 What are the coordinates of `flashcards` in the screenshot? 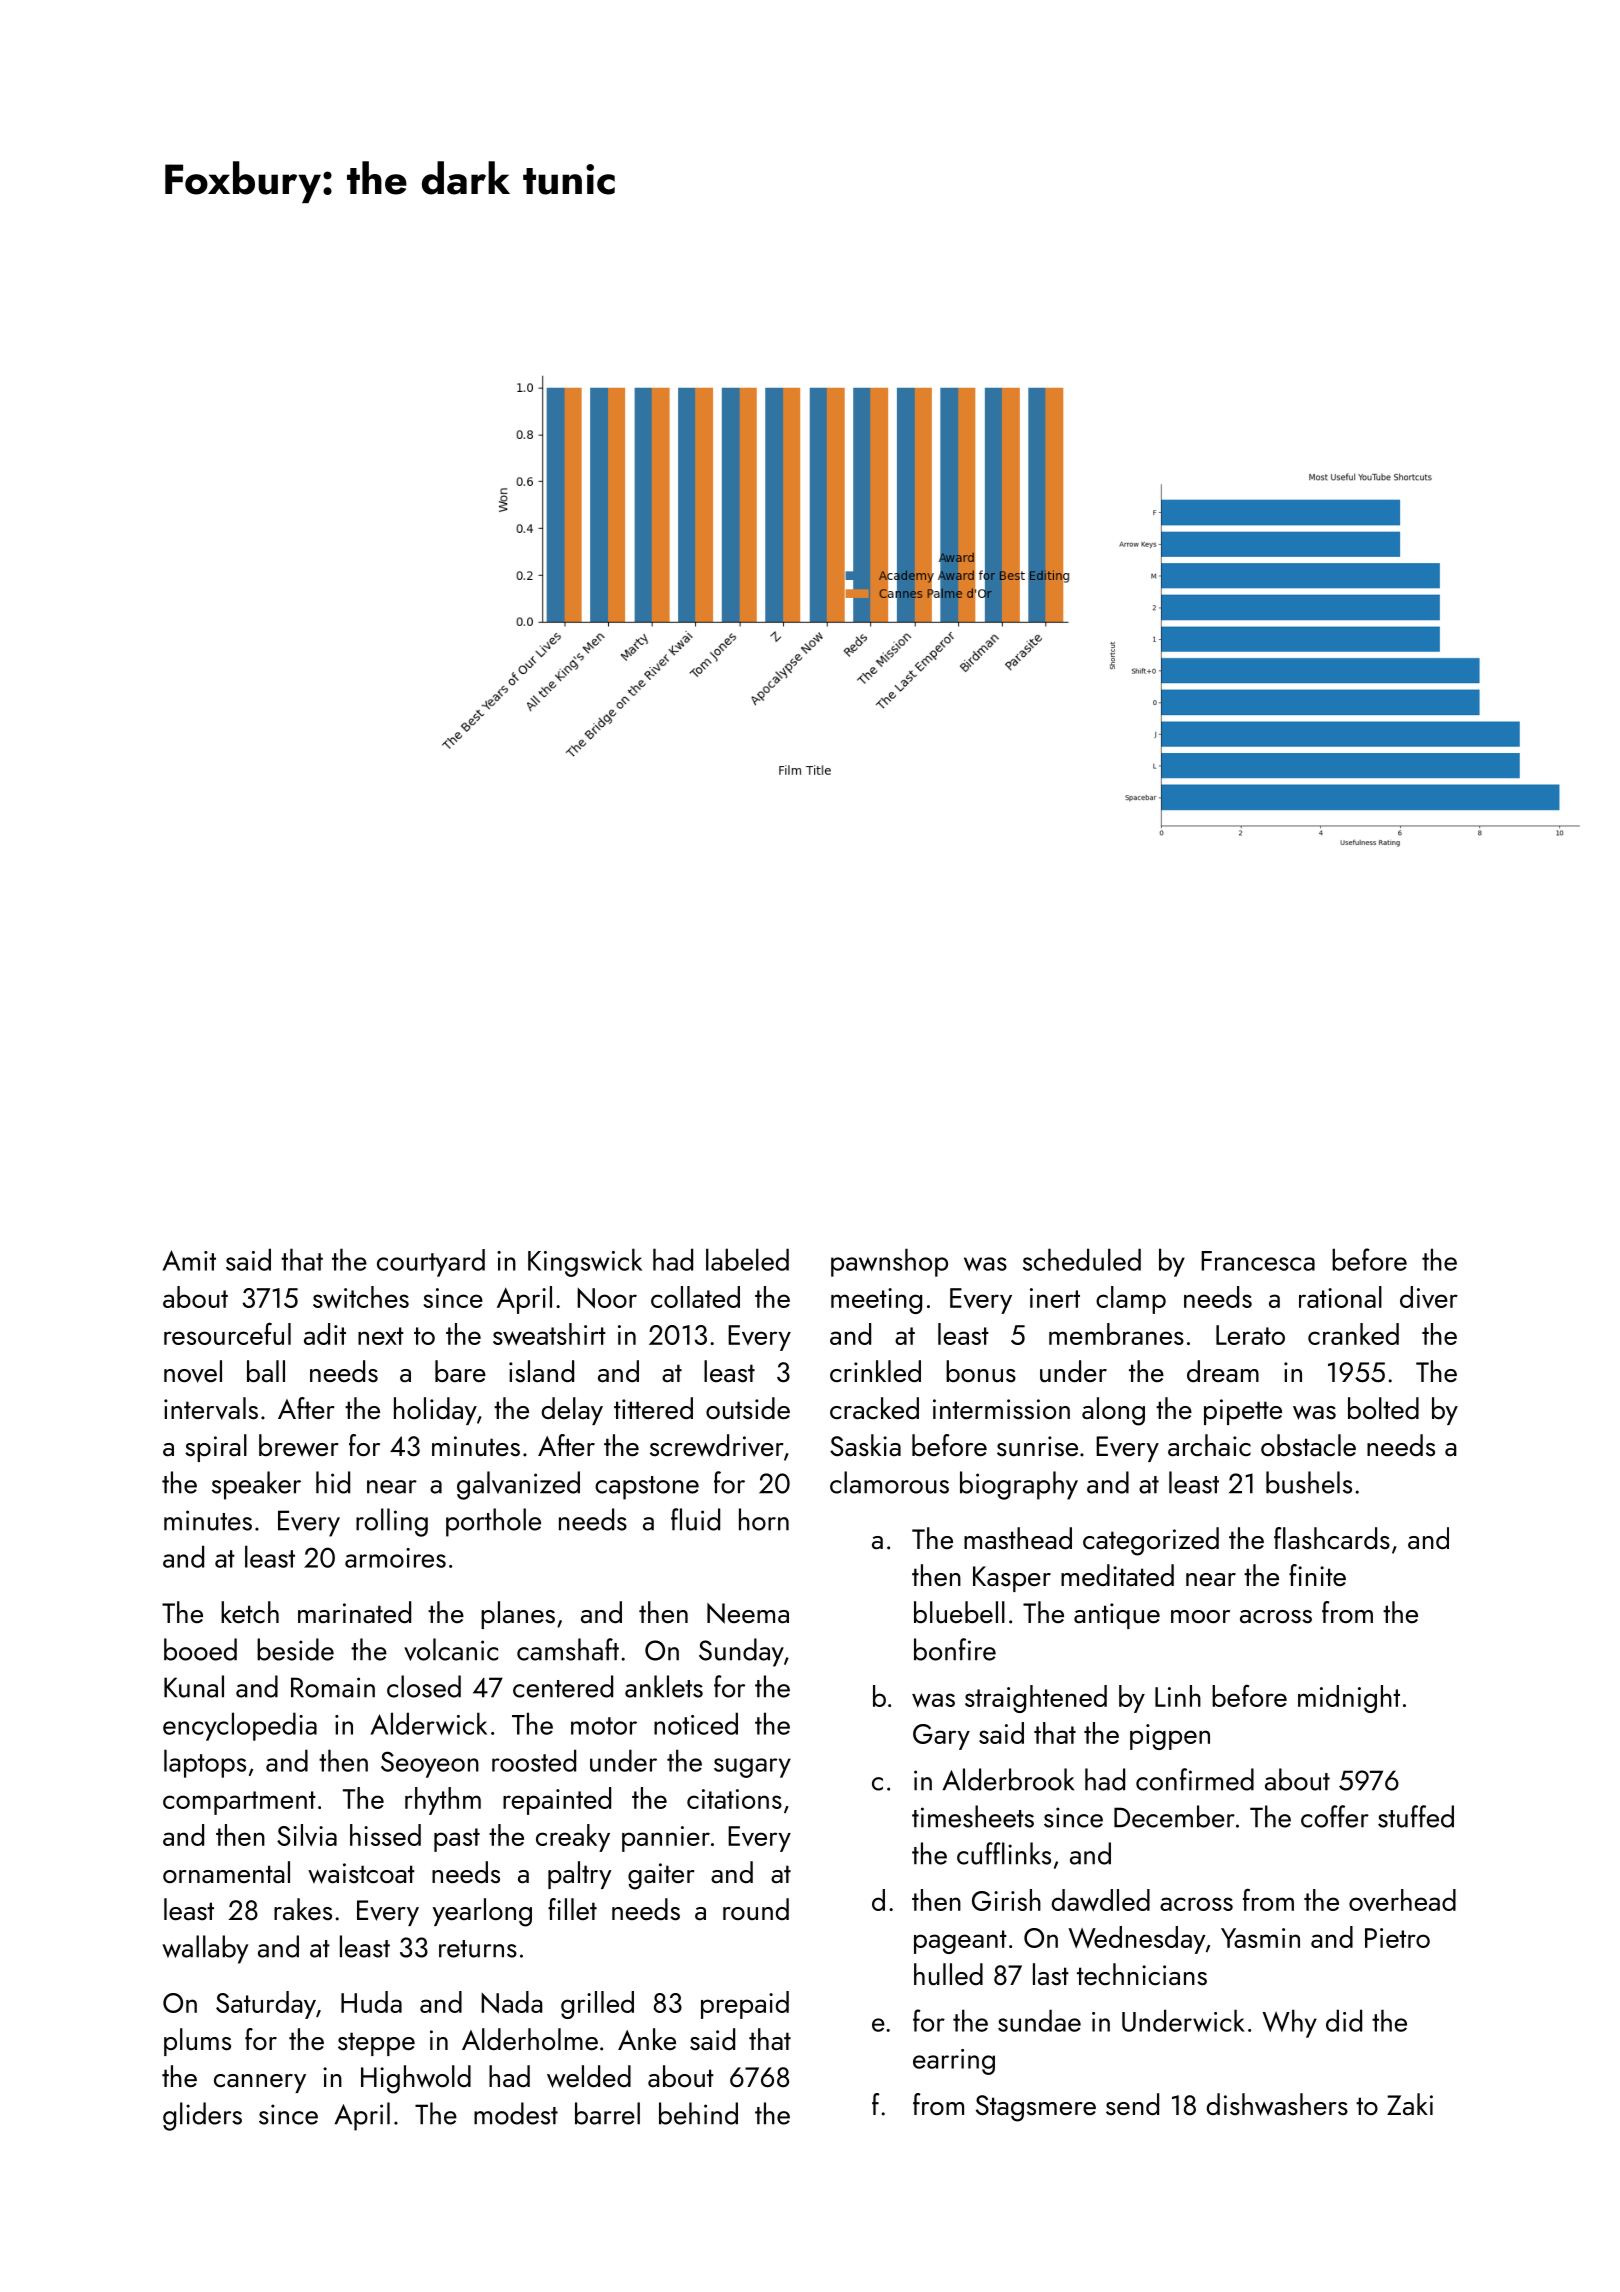 It's located at (1332, 1538).
